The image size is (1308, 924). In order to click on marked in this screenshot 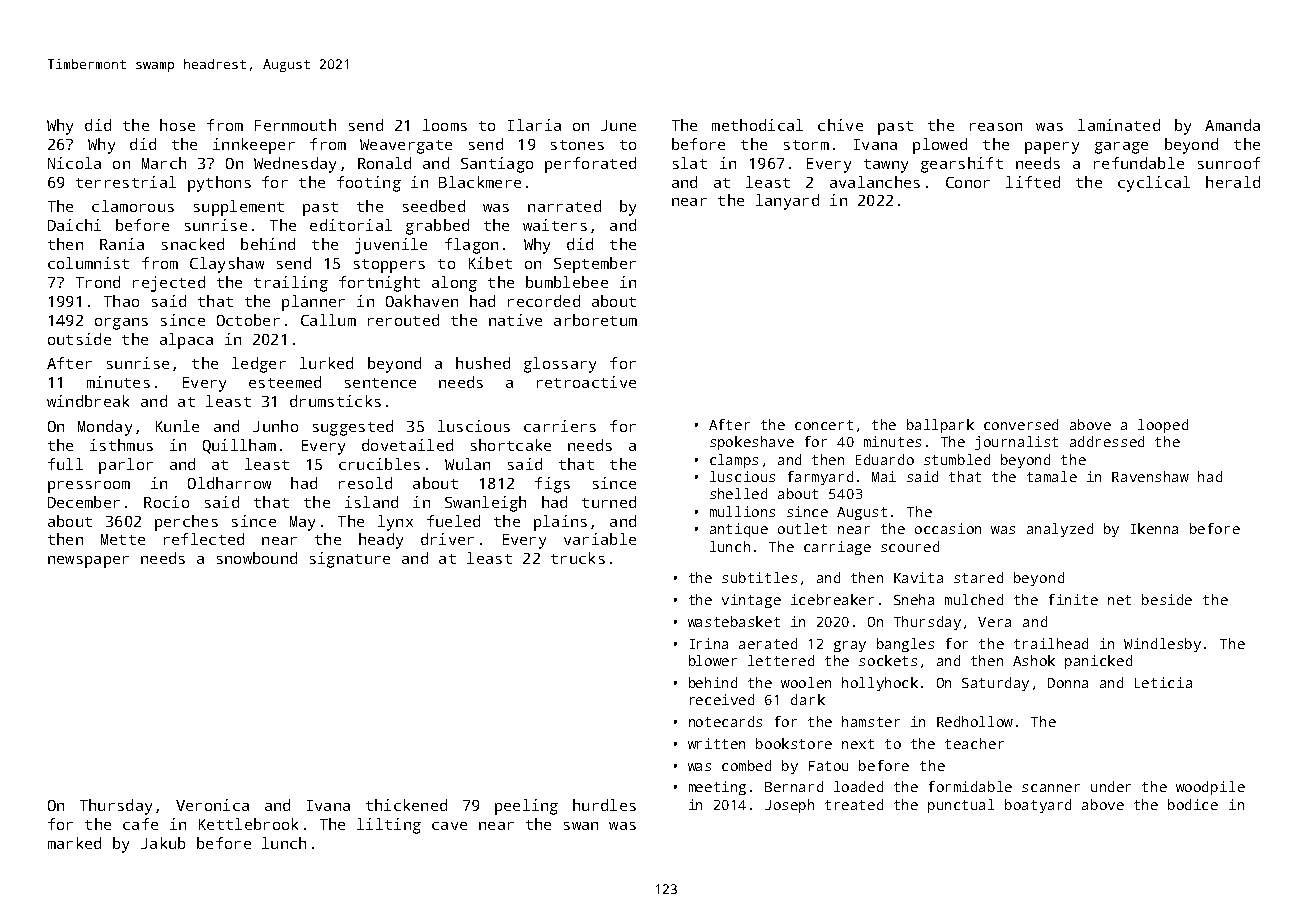, I will do `click(74, 843)`.
